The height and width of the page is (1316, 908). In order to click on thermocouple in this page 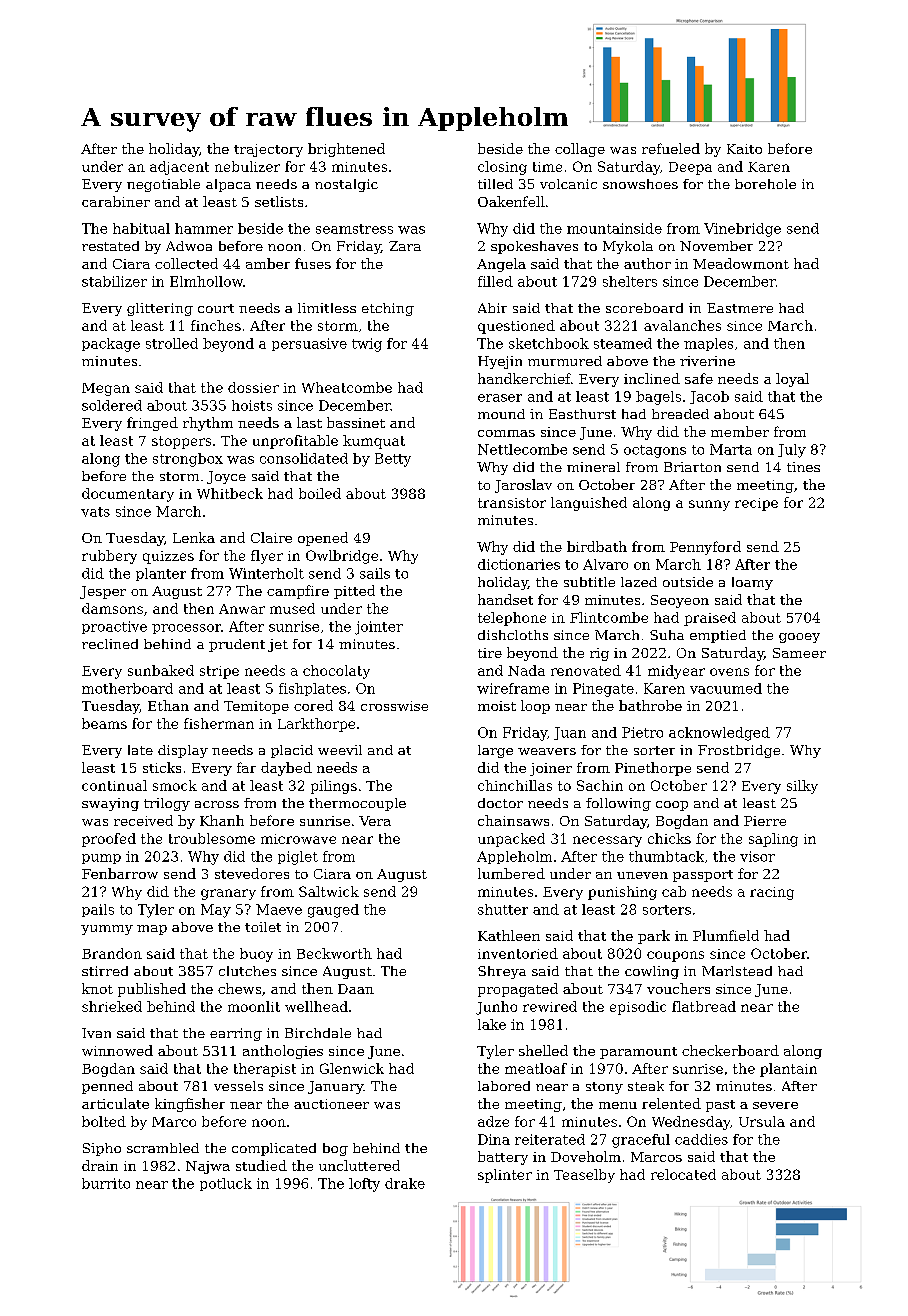, I will do `click(357, 804)`.
